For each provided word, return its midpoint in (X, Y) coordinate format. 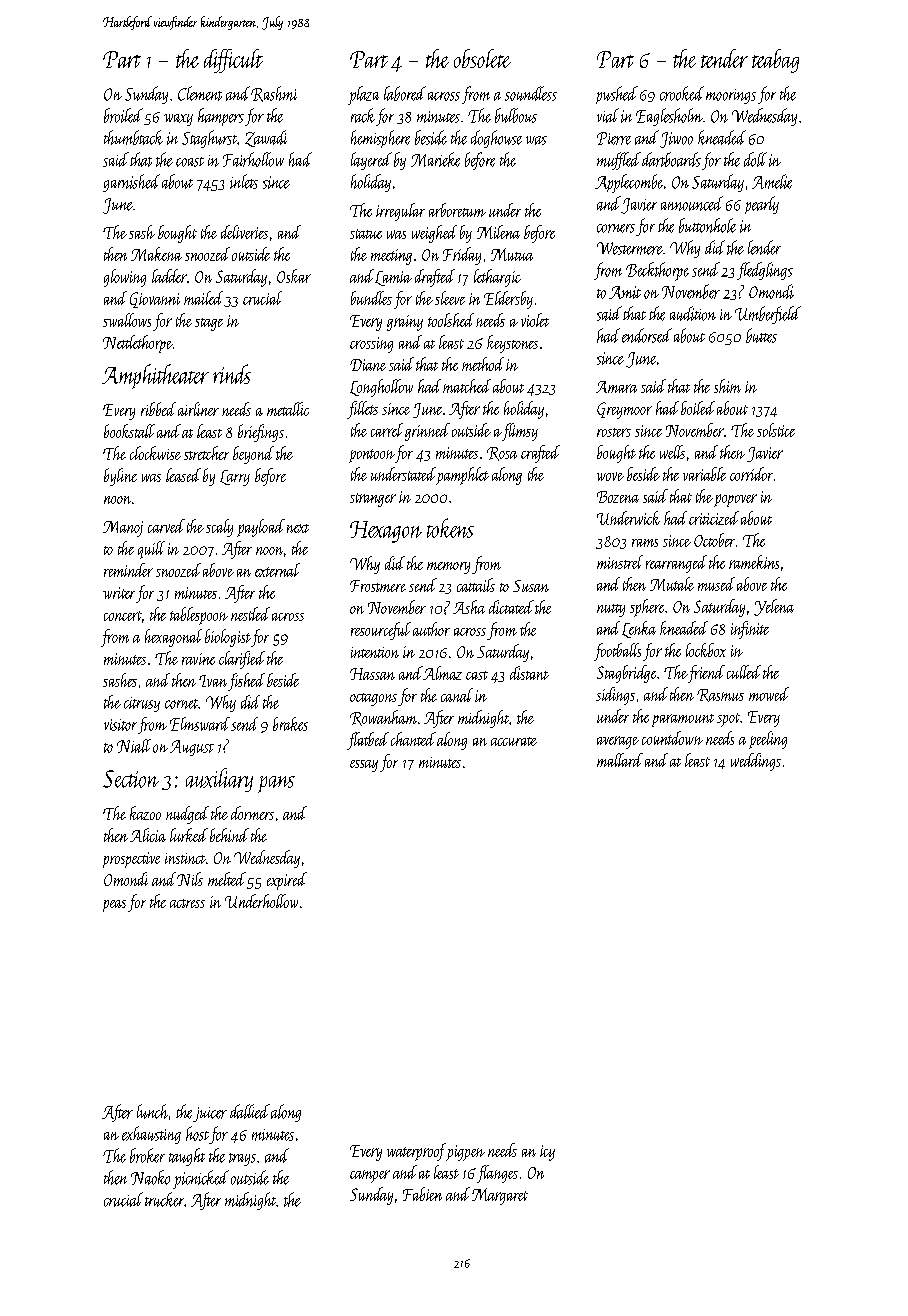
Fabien (422, 1194)
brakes (290, 724)
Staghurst (209, 139)
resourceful (381, 631)
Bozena (618, 497)
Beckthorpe (657, 271)
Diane (368, 365)
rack (363, 115)
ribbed (158, 409)
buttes (761, 335)
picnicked (201, 1179)
